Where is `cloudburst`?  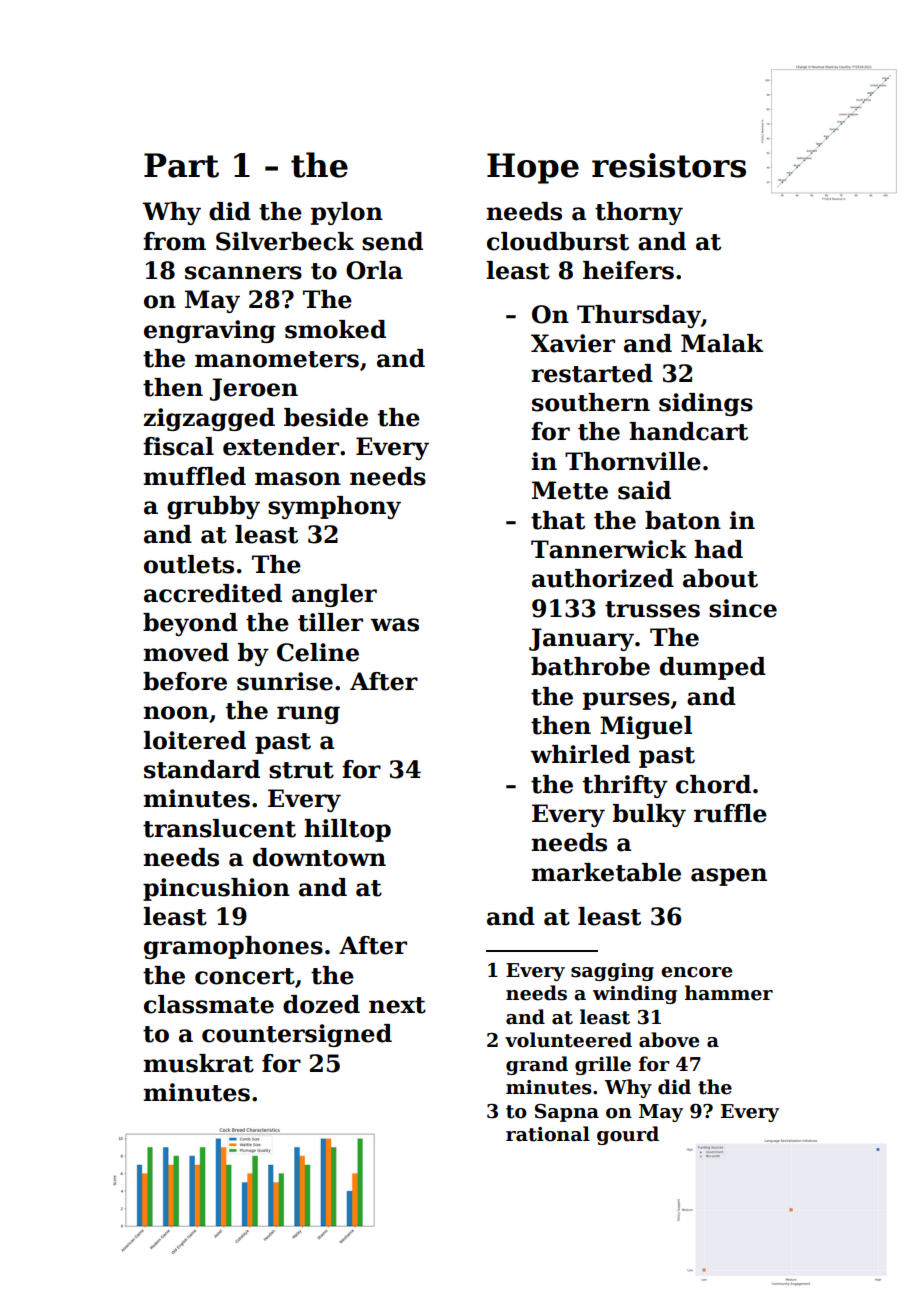 cloudburst is located at coordinates (558, 241).
